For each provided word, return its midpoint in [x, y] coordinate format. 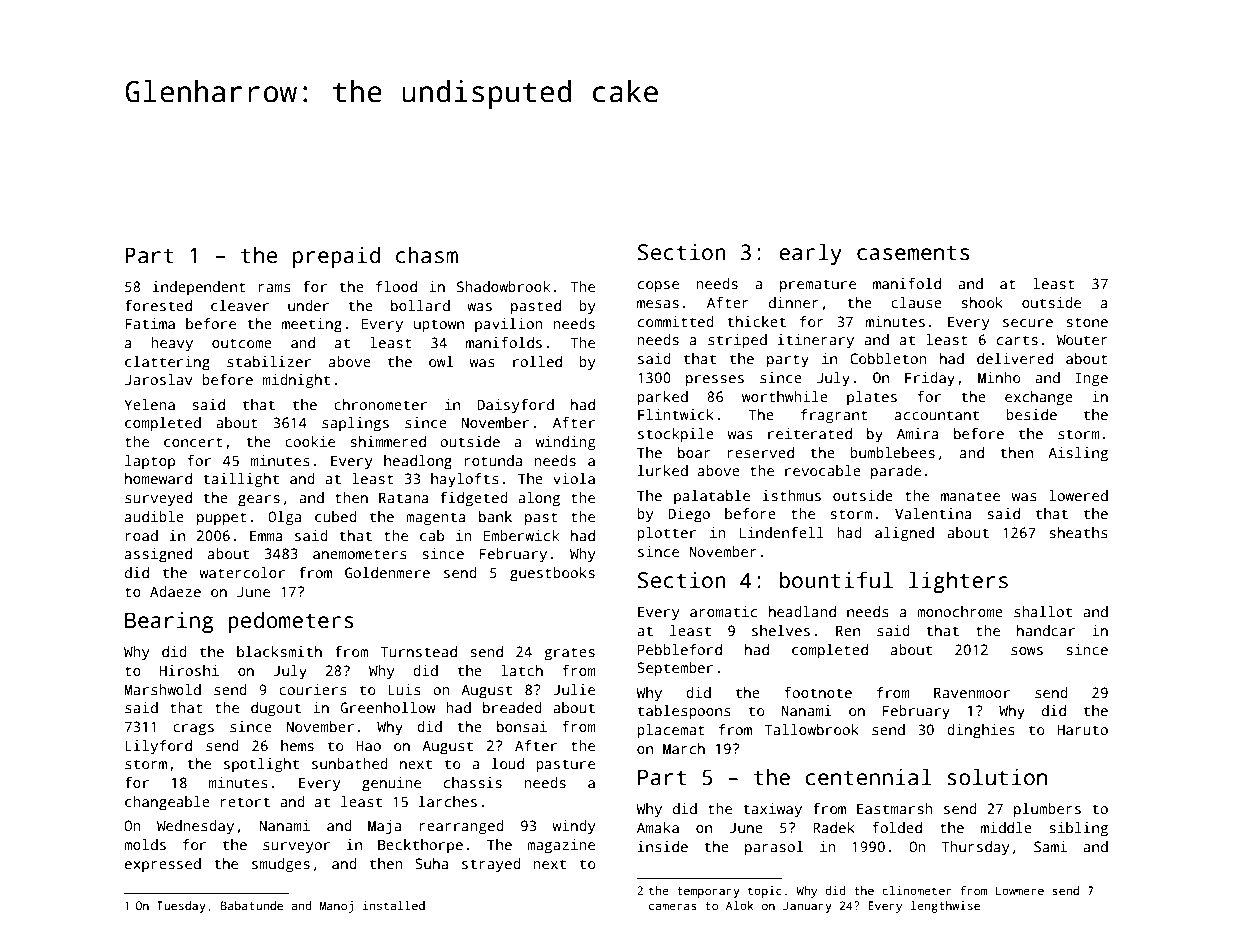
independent [199, 288]
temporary [708, 892]
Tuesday [181, 907]
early [810, 254]
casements [913, 253]
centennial [868, 777]
